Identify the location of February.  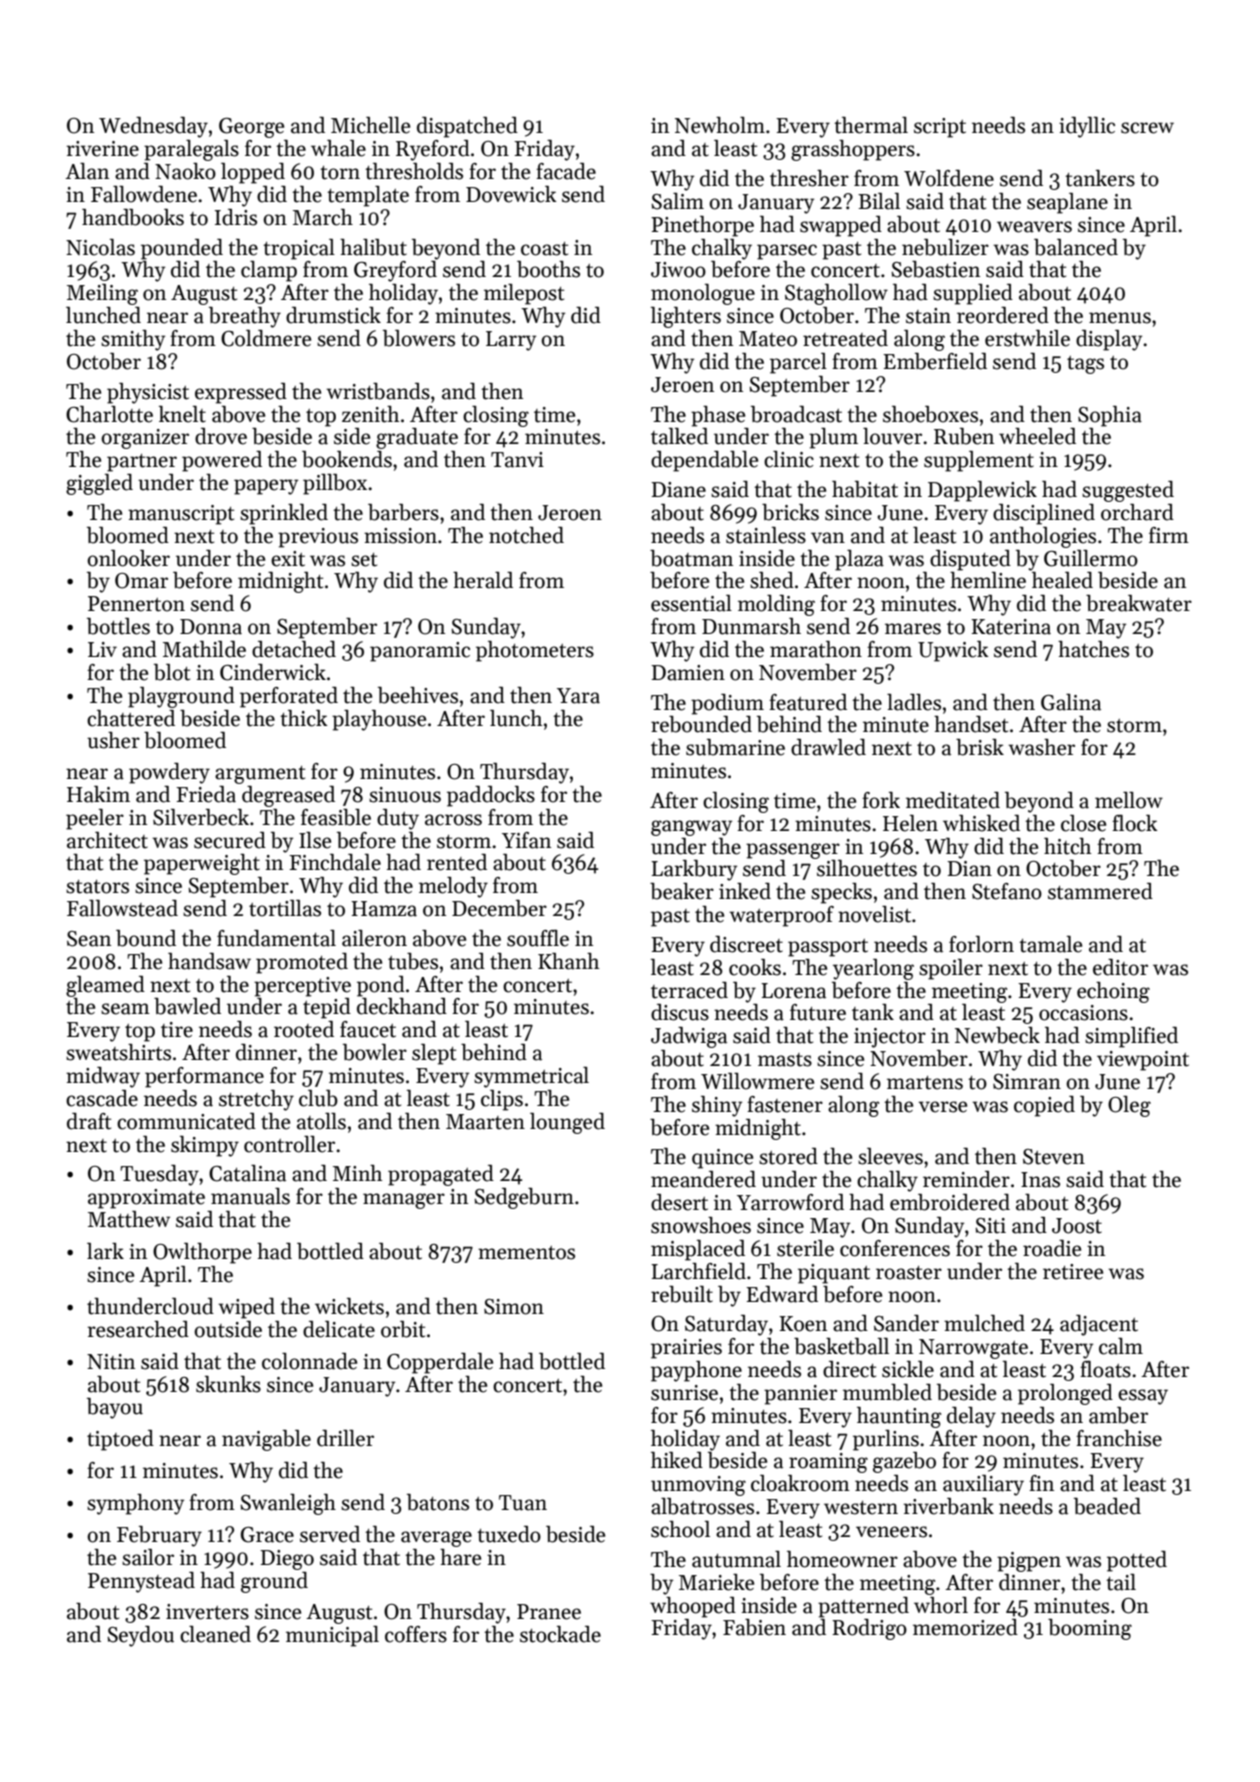
(159, 1536).
